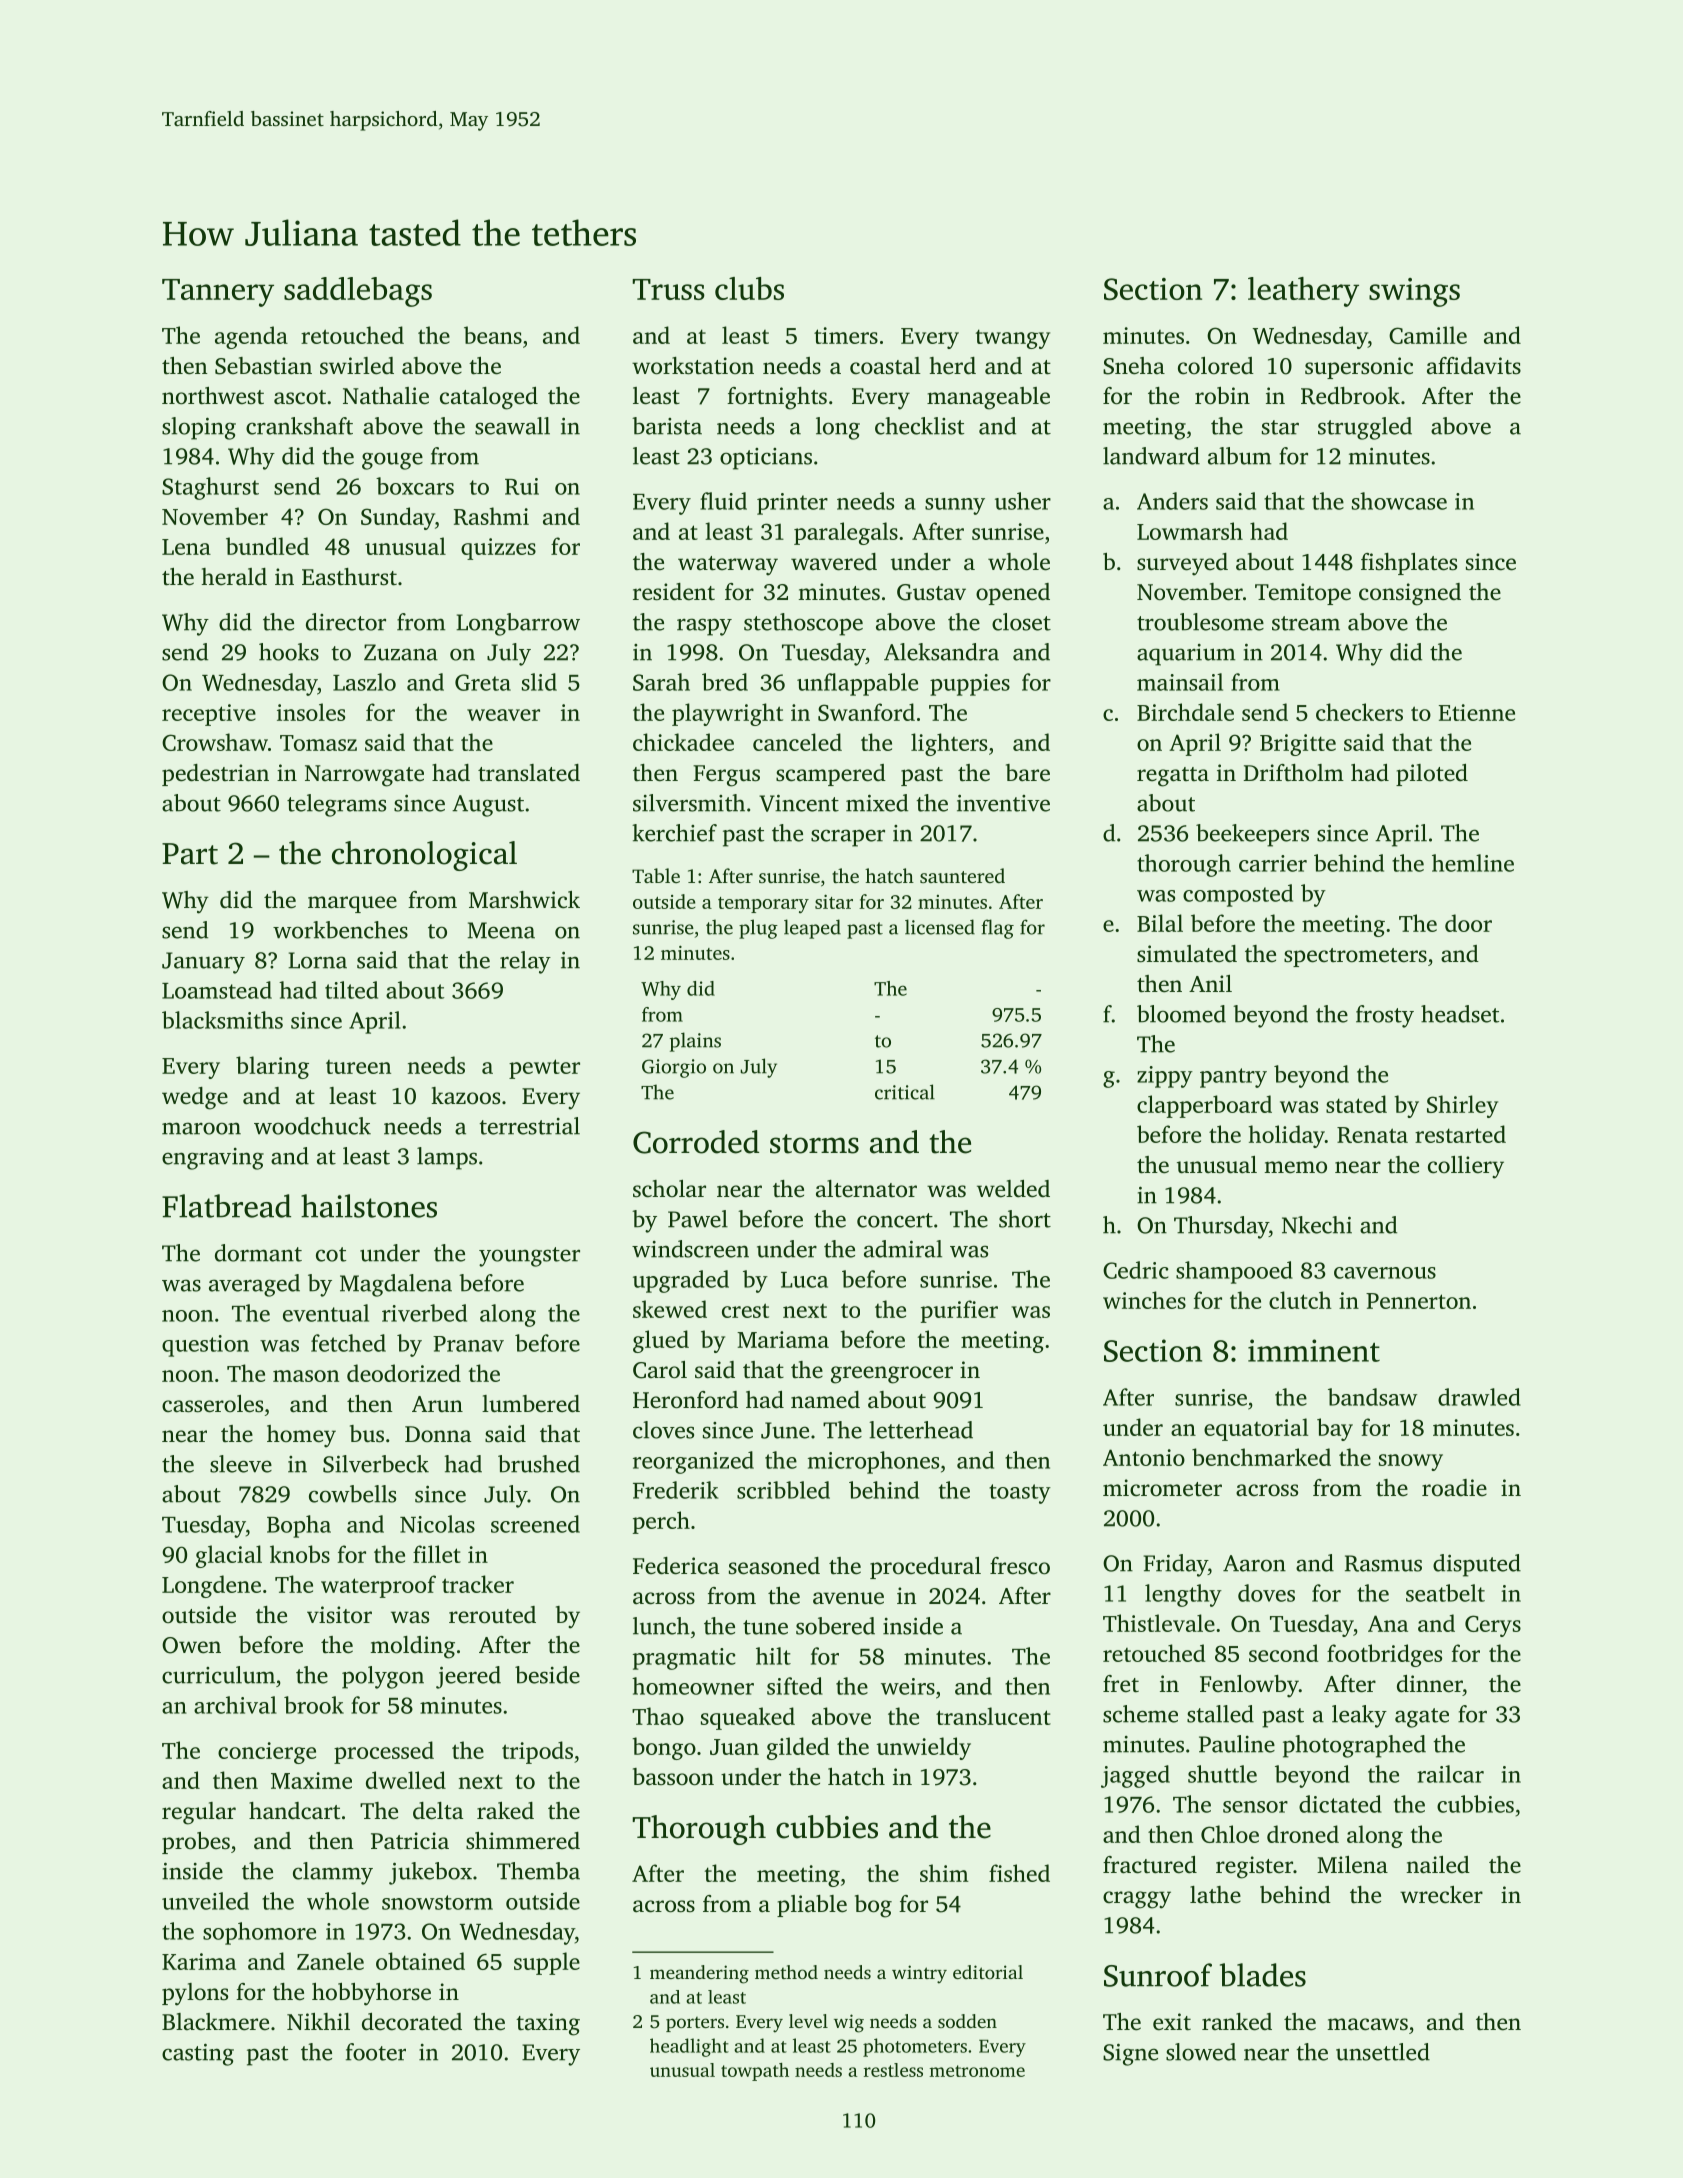 The width and height of the page is (1683, 2178). I want to click on pliable, so click(812, 1906).
